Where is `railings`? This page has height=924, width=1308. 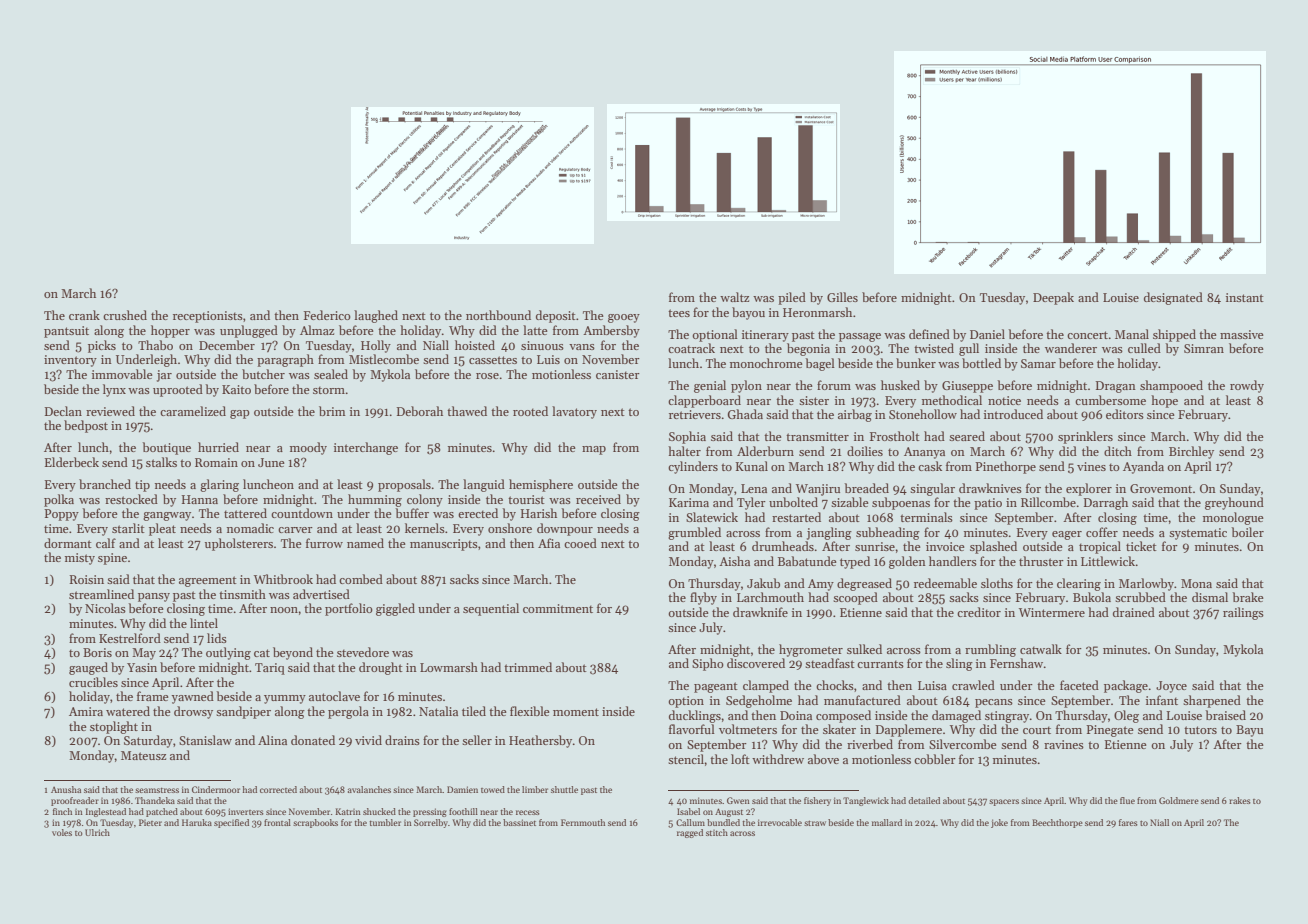 railings is located at coordinates (1243, 613).
